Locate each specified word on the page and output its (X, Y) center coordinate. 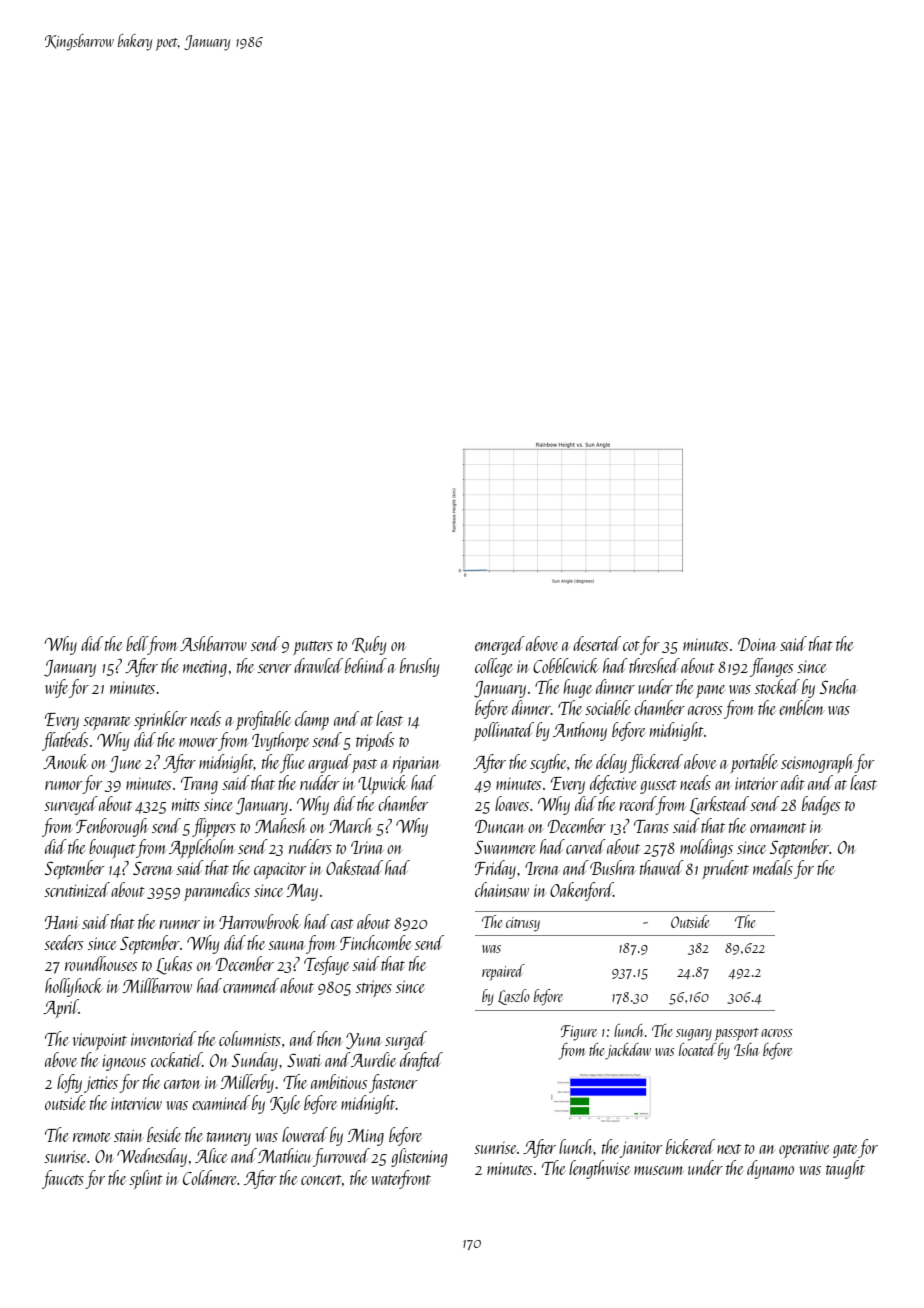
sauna (286, 945)
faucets (63, 1179)
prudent (725, 869)
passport (737, 1034)
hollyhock (73, 987)
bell (137, 643)
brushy (419, 667)
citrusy (523, 924)
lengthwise (599, 1169)
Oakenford (581, 891)
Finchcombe (375, 942)
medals (773, 867)
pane (710, 691)
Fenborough (111, 827)
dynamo (770, 1169)
